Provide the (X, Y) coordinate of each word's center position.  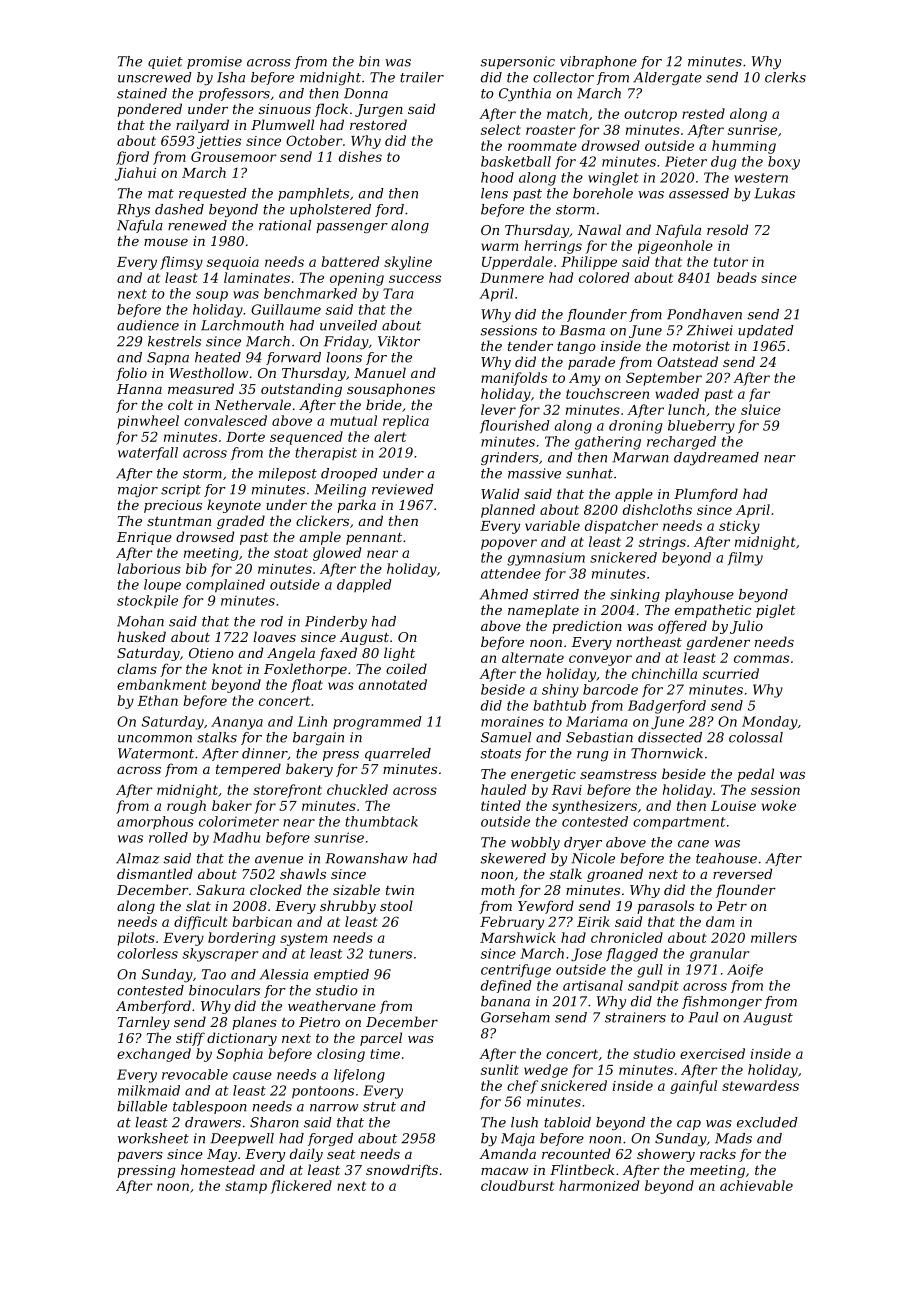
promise (214, 62)
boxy (784, 163)
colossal (756, 737)
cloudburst (517, 1185)
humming (744, 147)
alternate (533, 657)
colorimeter (239, 821)
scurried (731, 673)
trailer (422, 77)
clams (137, 668)
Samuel (506, 737)
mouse (166, 242)
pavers (140, 1157)
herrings (553, 247)
